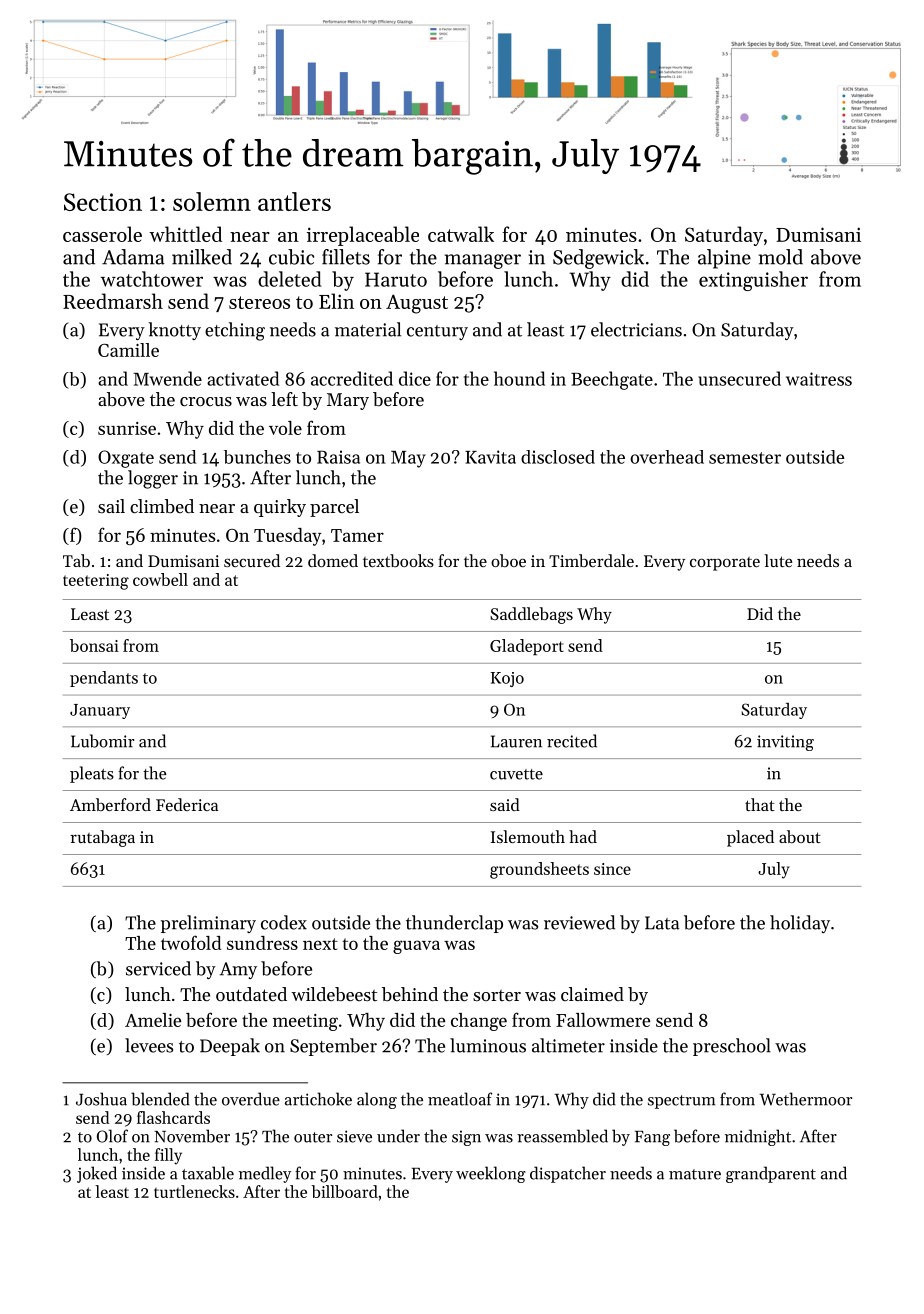  I want to click on Gladeport, so click(527, 647).
